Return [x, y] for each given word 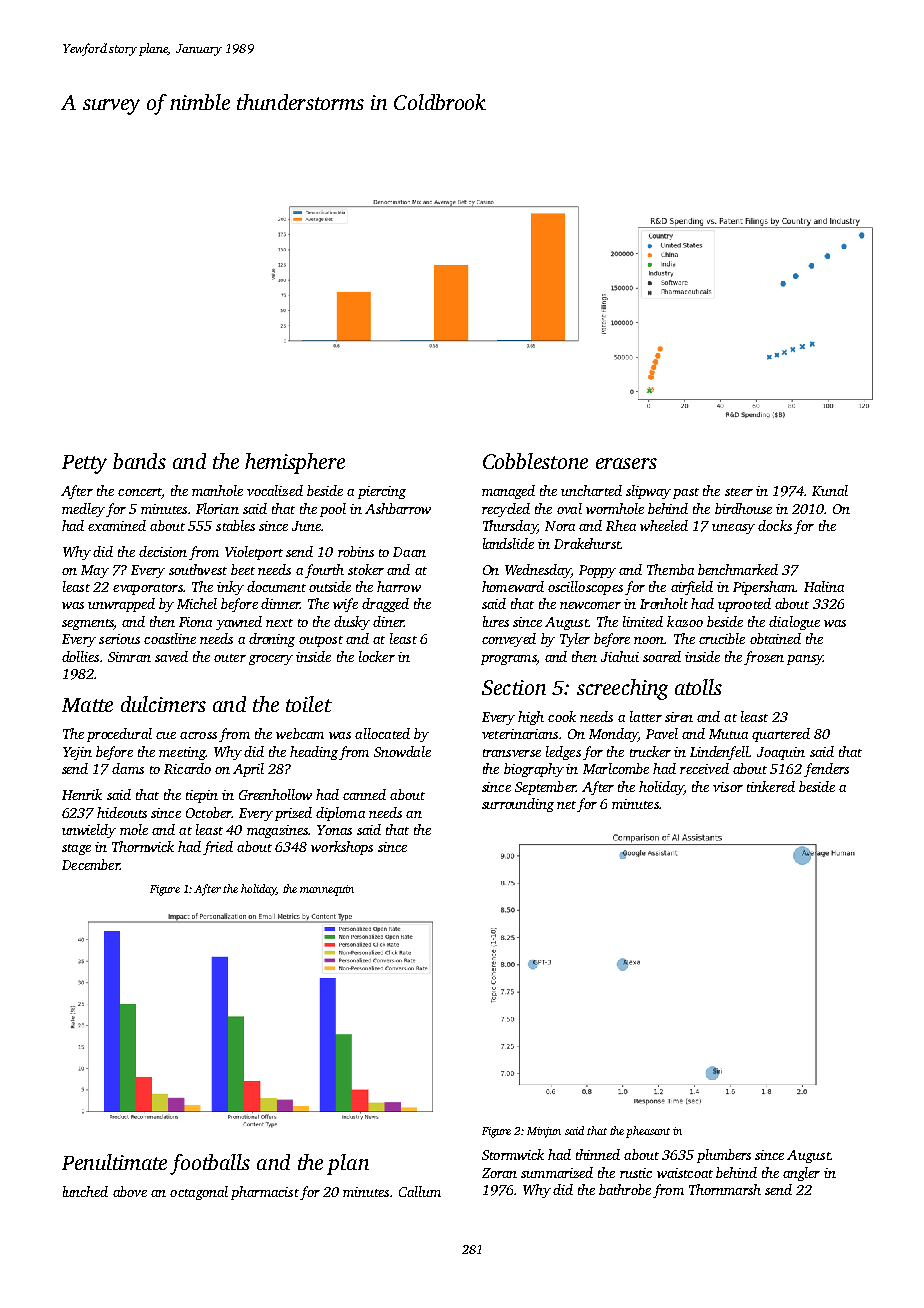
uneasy [733, 529]
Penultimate [114, 1162]
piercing [382, 492]
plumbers [724, 1156]
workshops [342, 848]
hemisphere [295, 463]
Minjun [544, 1132]
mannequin [327, 890]
